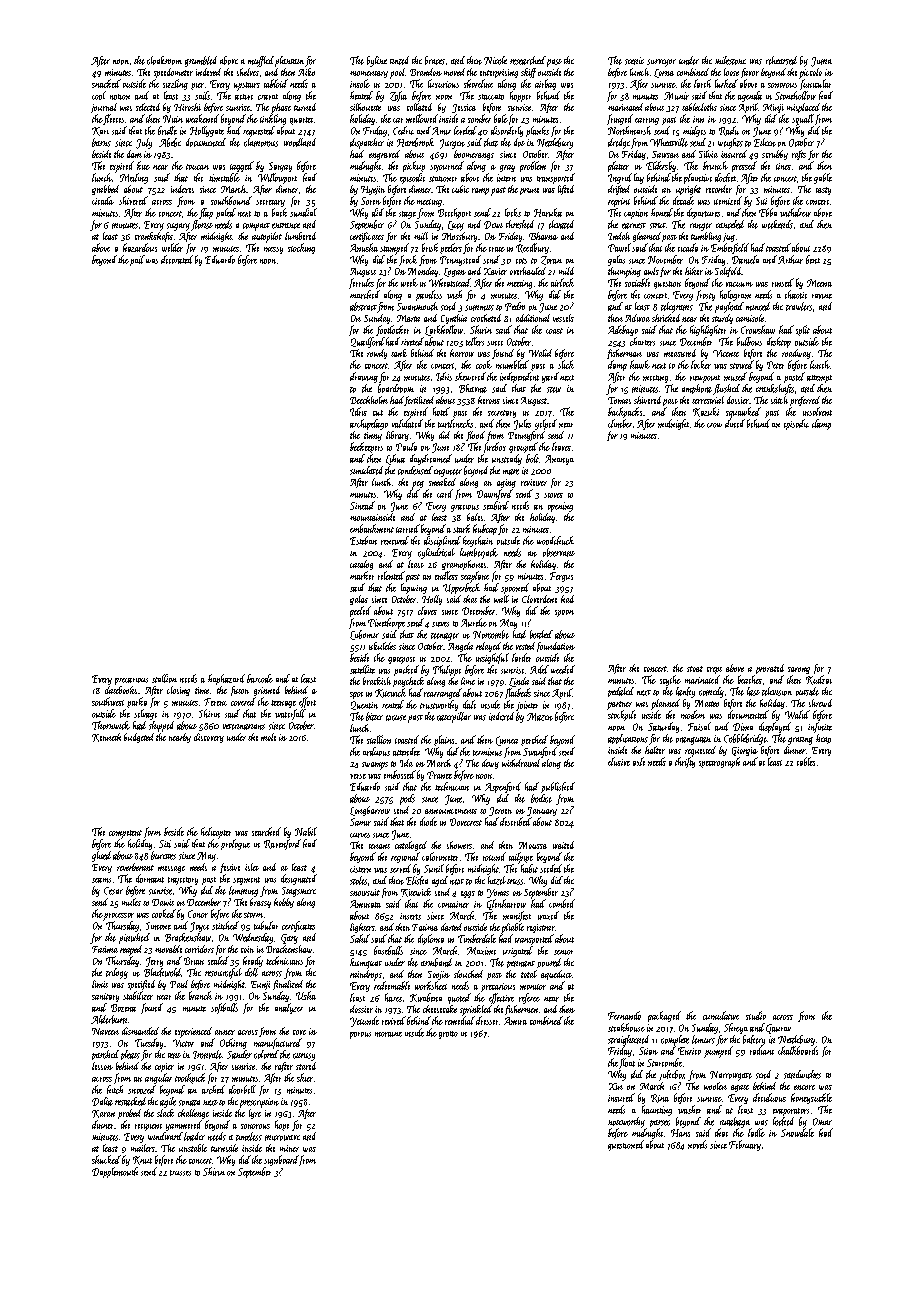 The height and width of the image is (1308, 924). I want to click on studio, so click(756, 1015).
